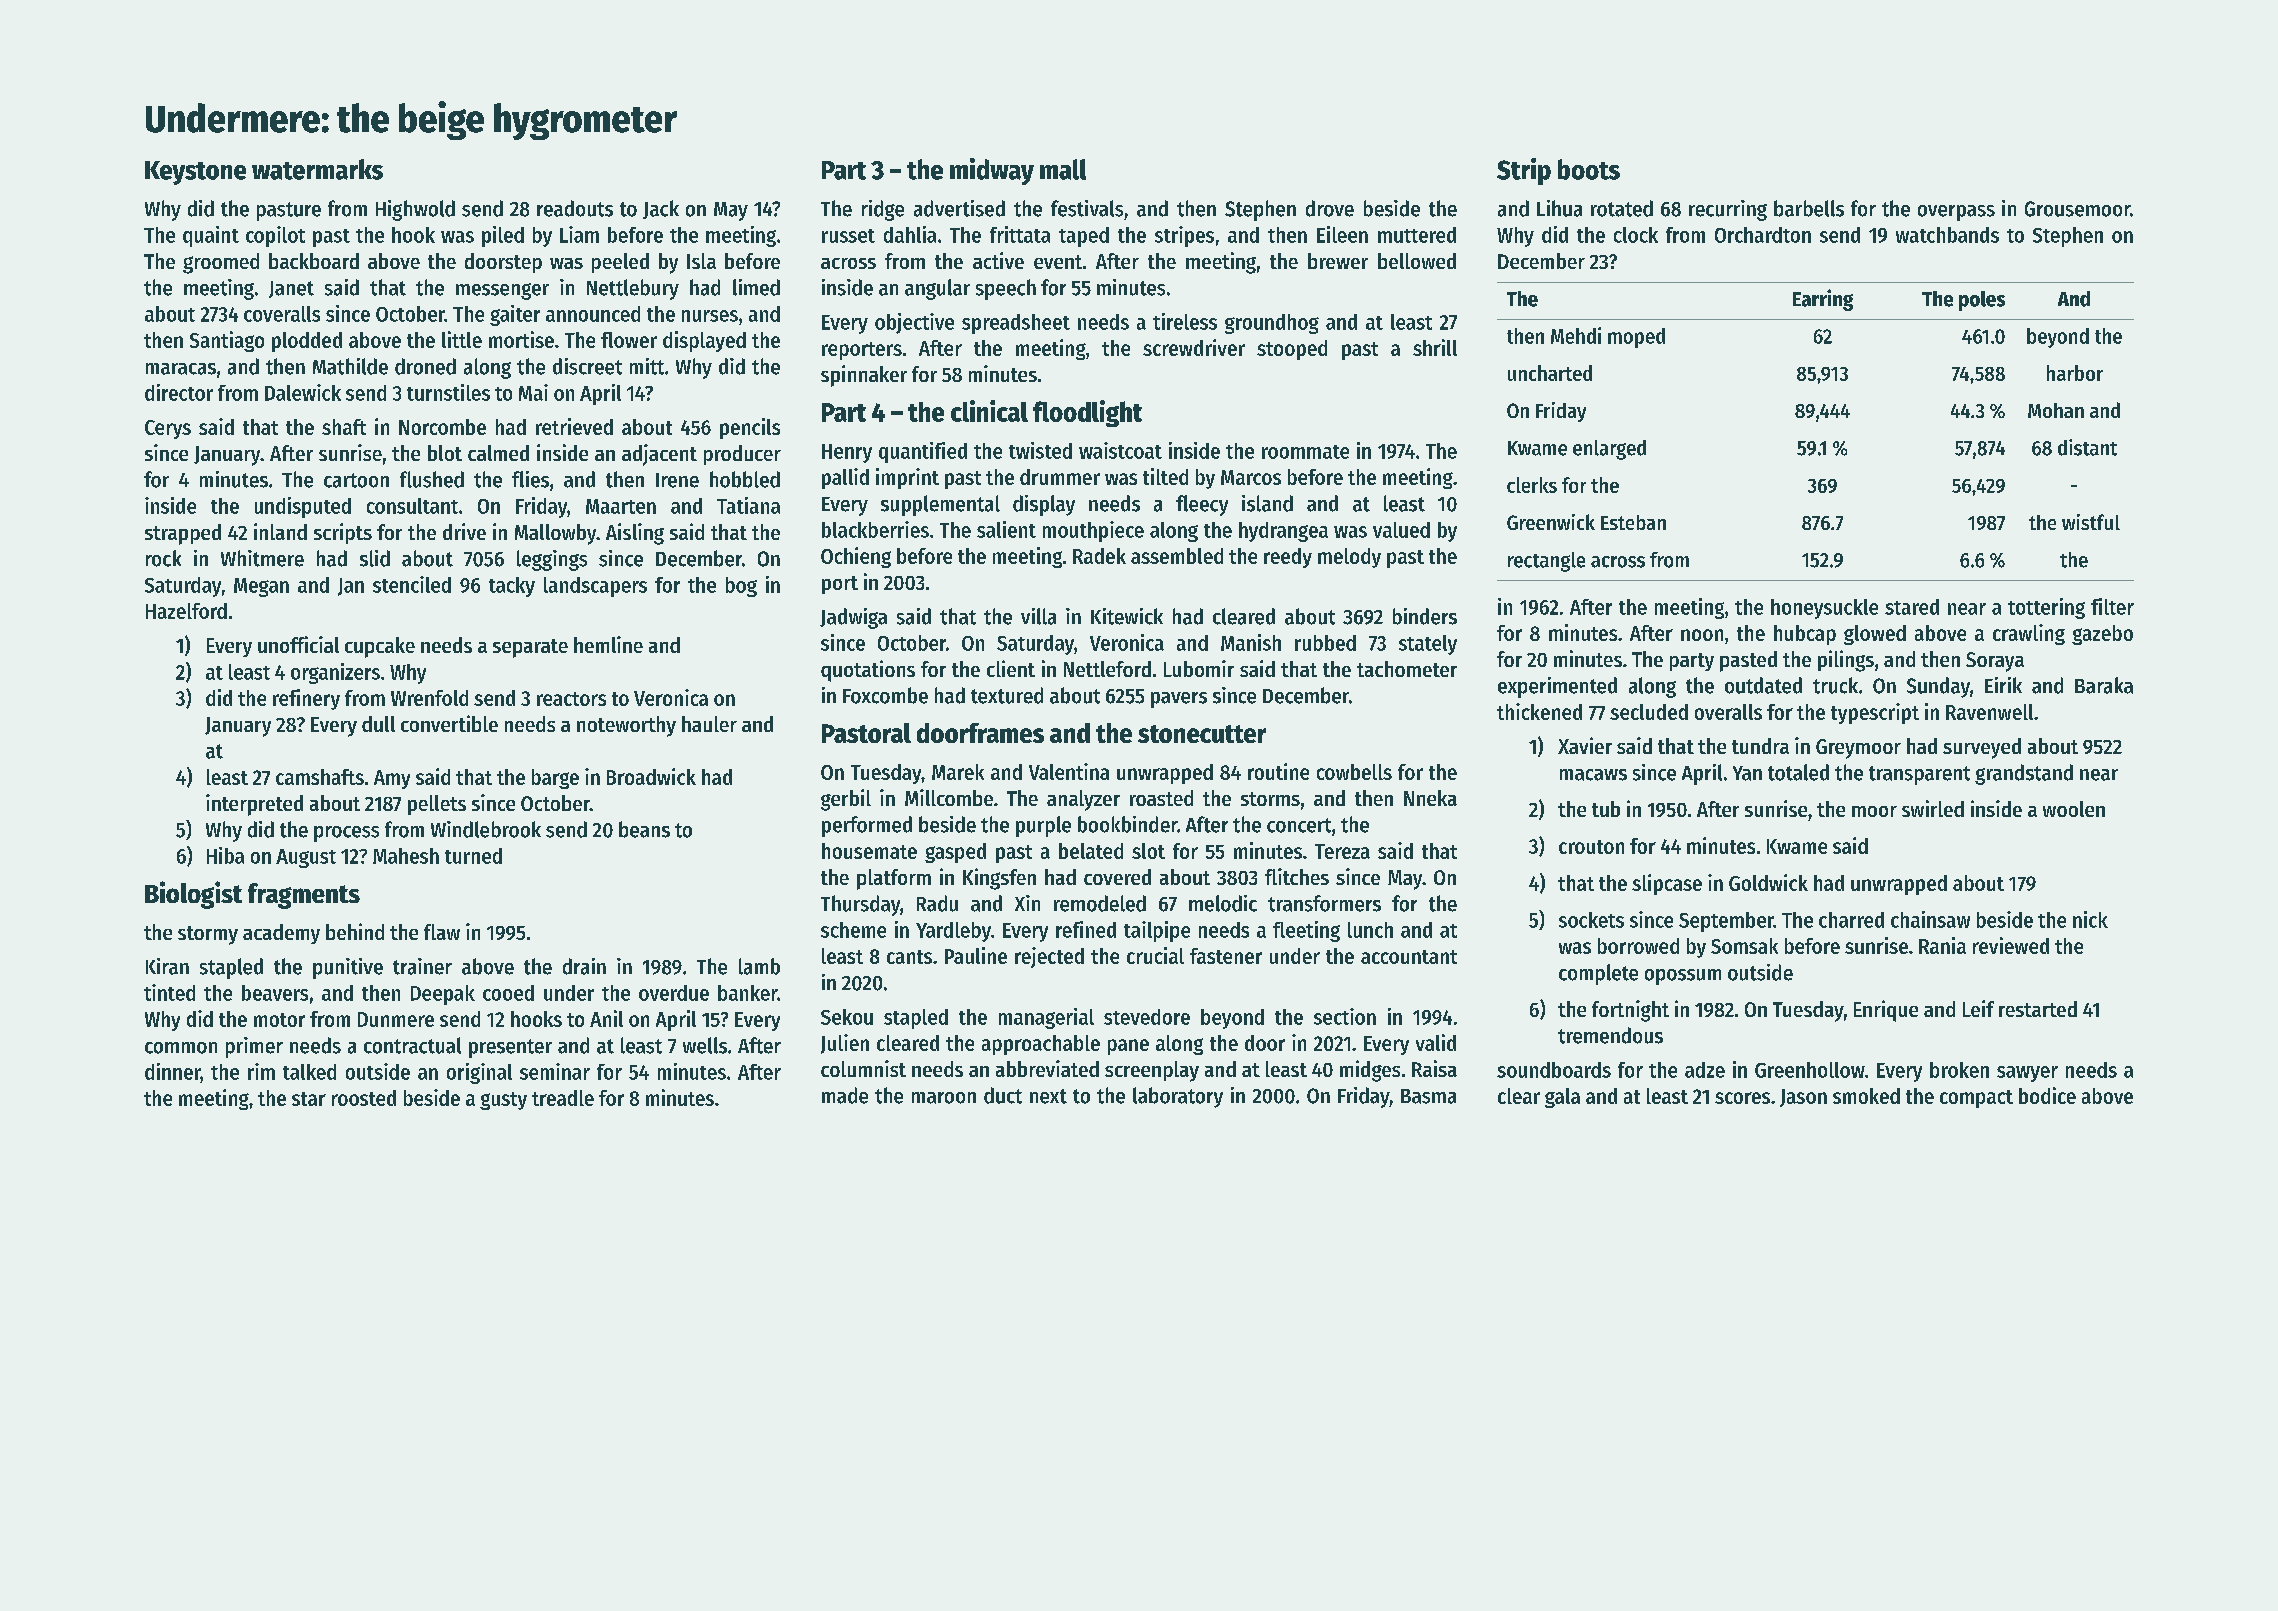 Image resolution: width=2278 pixels, height=1611 pixels. Describe the element at coordinates (914, 323) in the screenshot. I see `objective` at that location.
